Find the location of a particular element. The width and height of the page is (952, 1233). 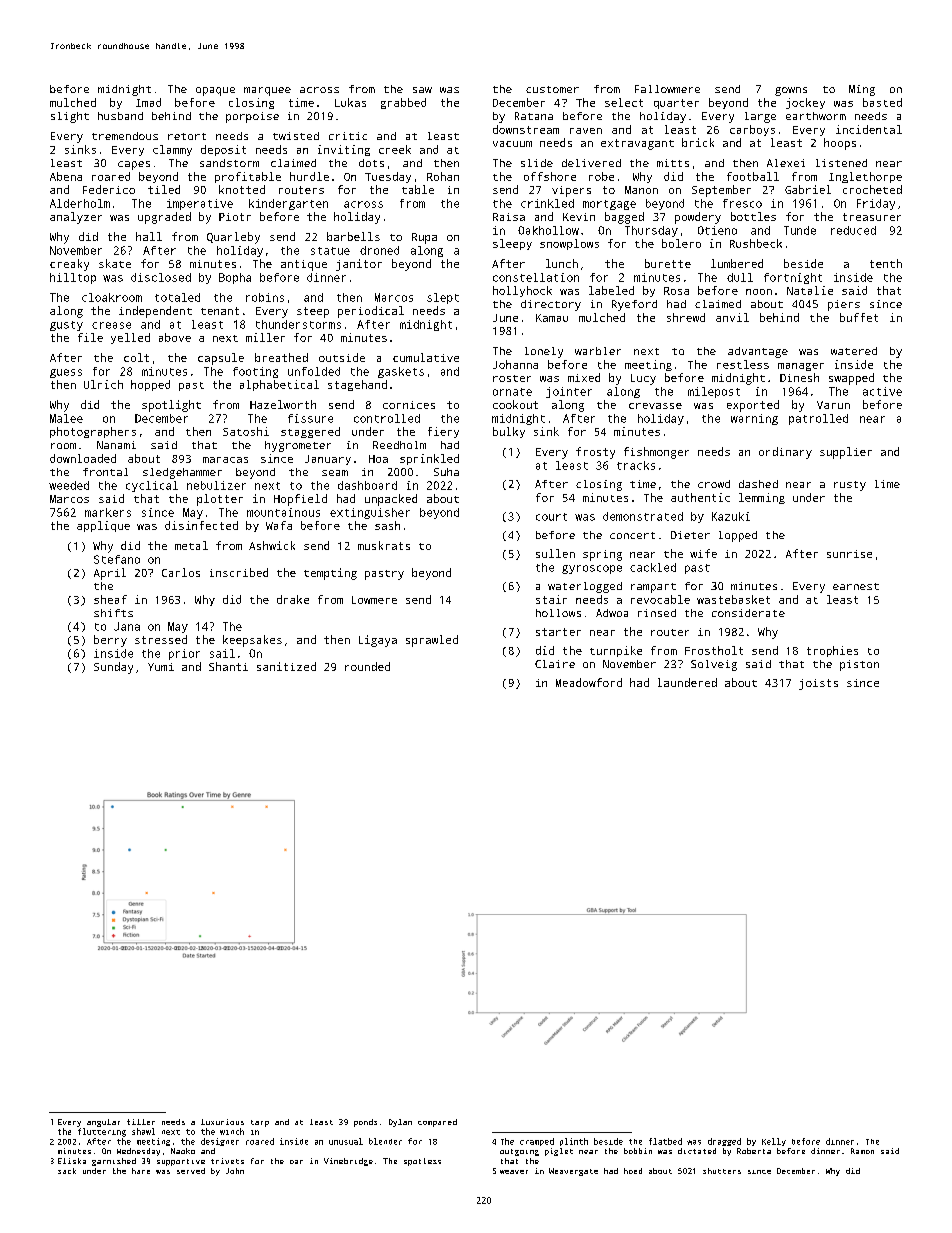

sprawled is located at coordinates (432, 641).
